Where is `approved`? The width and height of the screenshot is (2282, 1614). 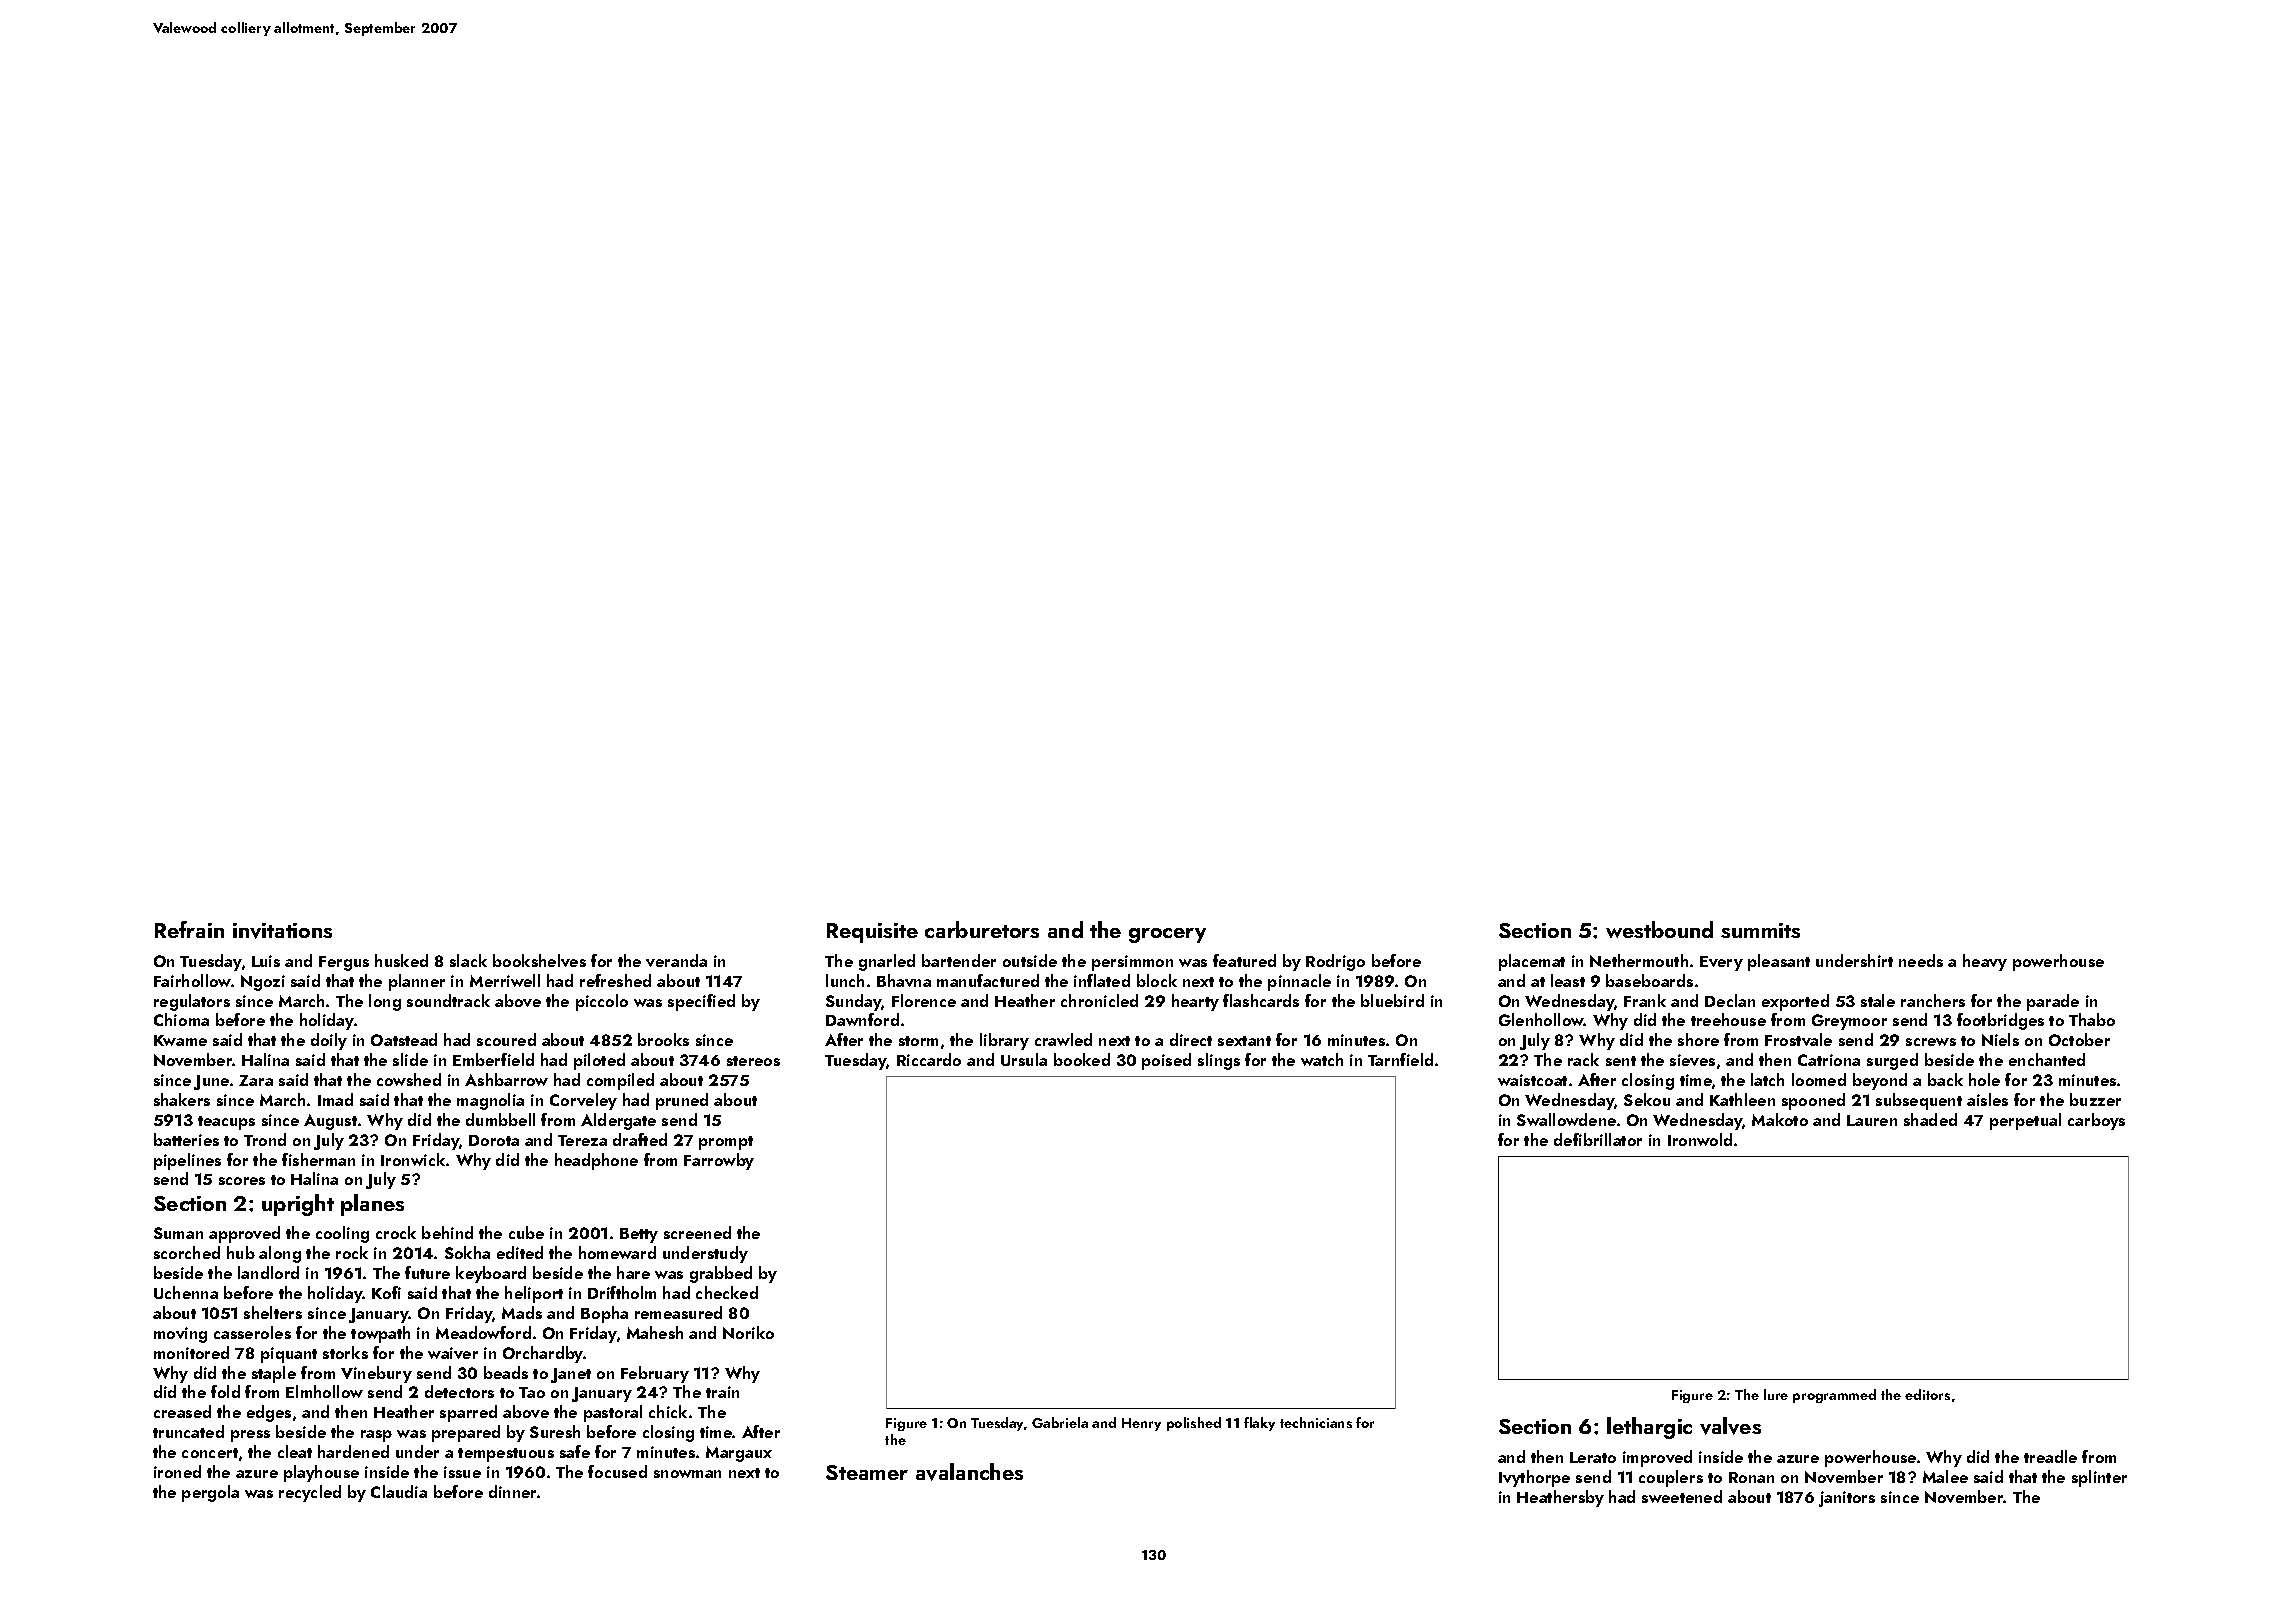
approved is located at coordinates (244, 1234).
